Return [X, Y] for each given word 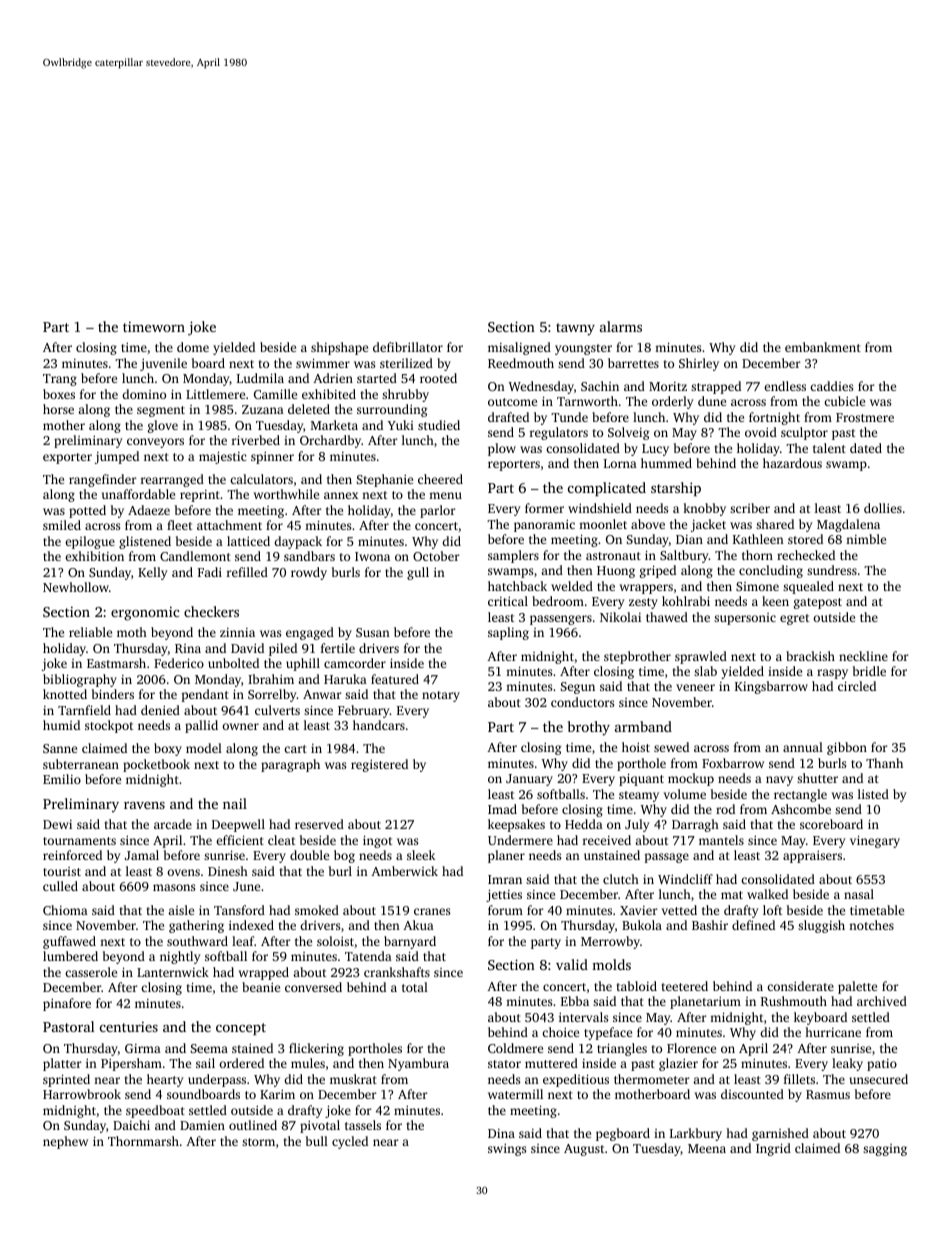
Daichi [131, 1125]
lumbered [70, 956]
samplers [513, 556]
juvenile [163, 364]
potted [87, 511]
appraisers [812, 857]
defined [753, 925]
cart [295, 749]
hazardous [792, 463]
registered [379, 765]
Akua [418, 925]
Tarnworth [587, 401]
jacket [708, 525]
